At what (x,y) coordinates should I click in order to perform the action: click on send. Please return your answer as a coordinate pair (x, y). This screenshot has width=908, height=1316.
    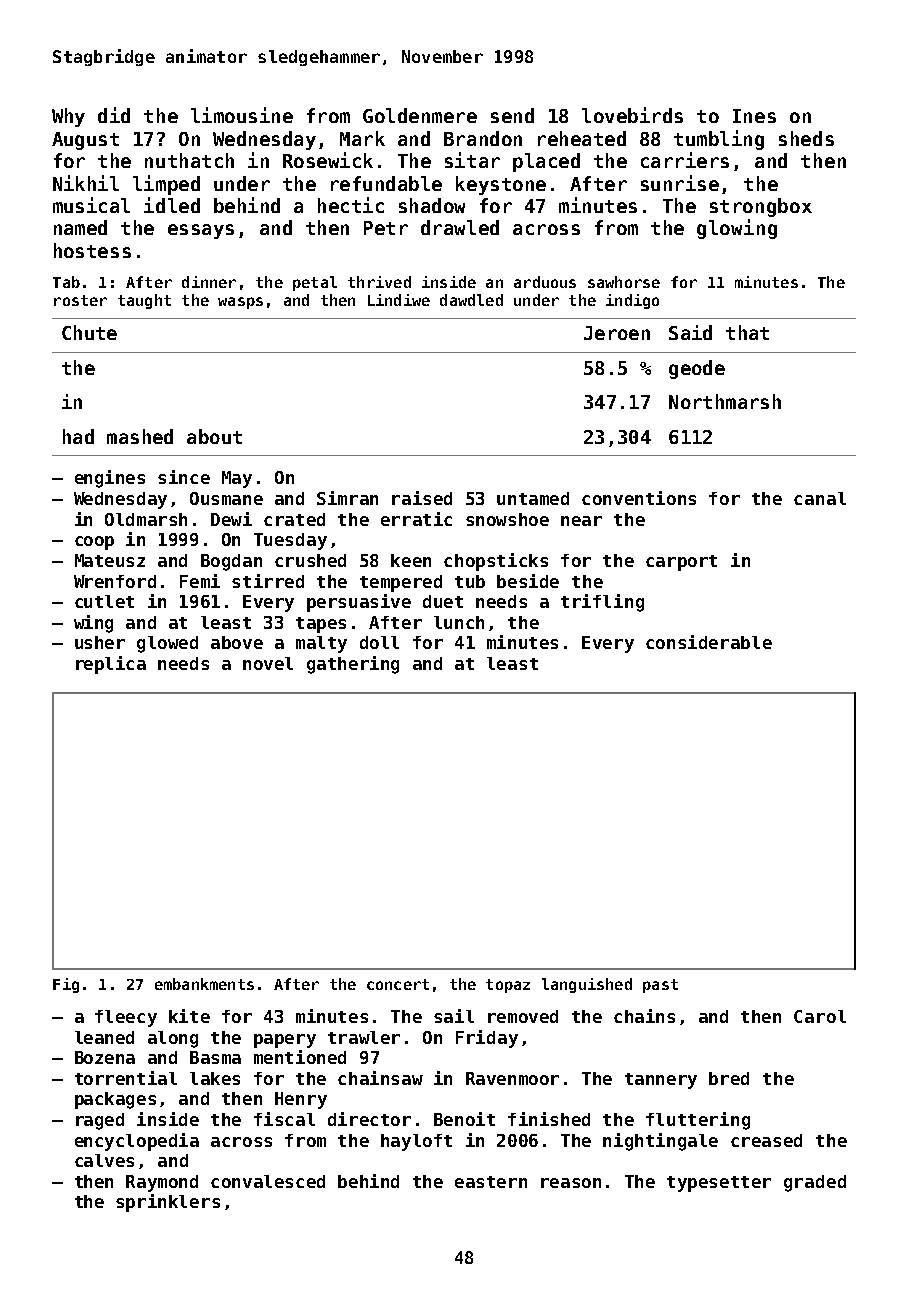
    Looking at the image, I should click on (512, 115).
